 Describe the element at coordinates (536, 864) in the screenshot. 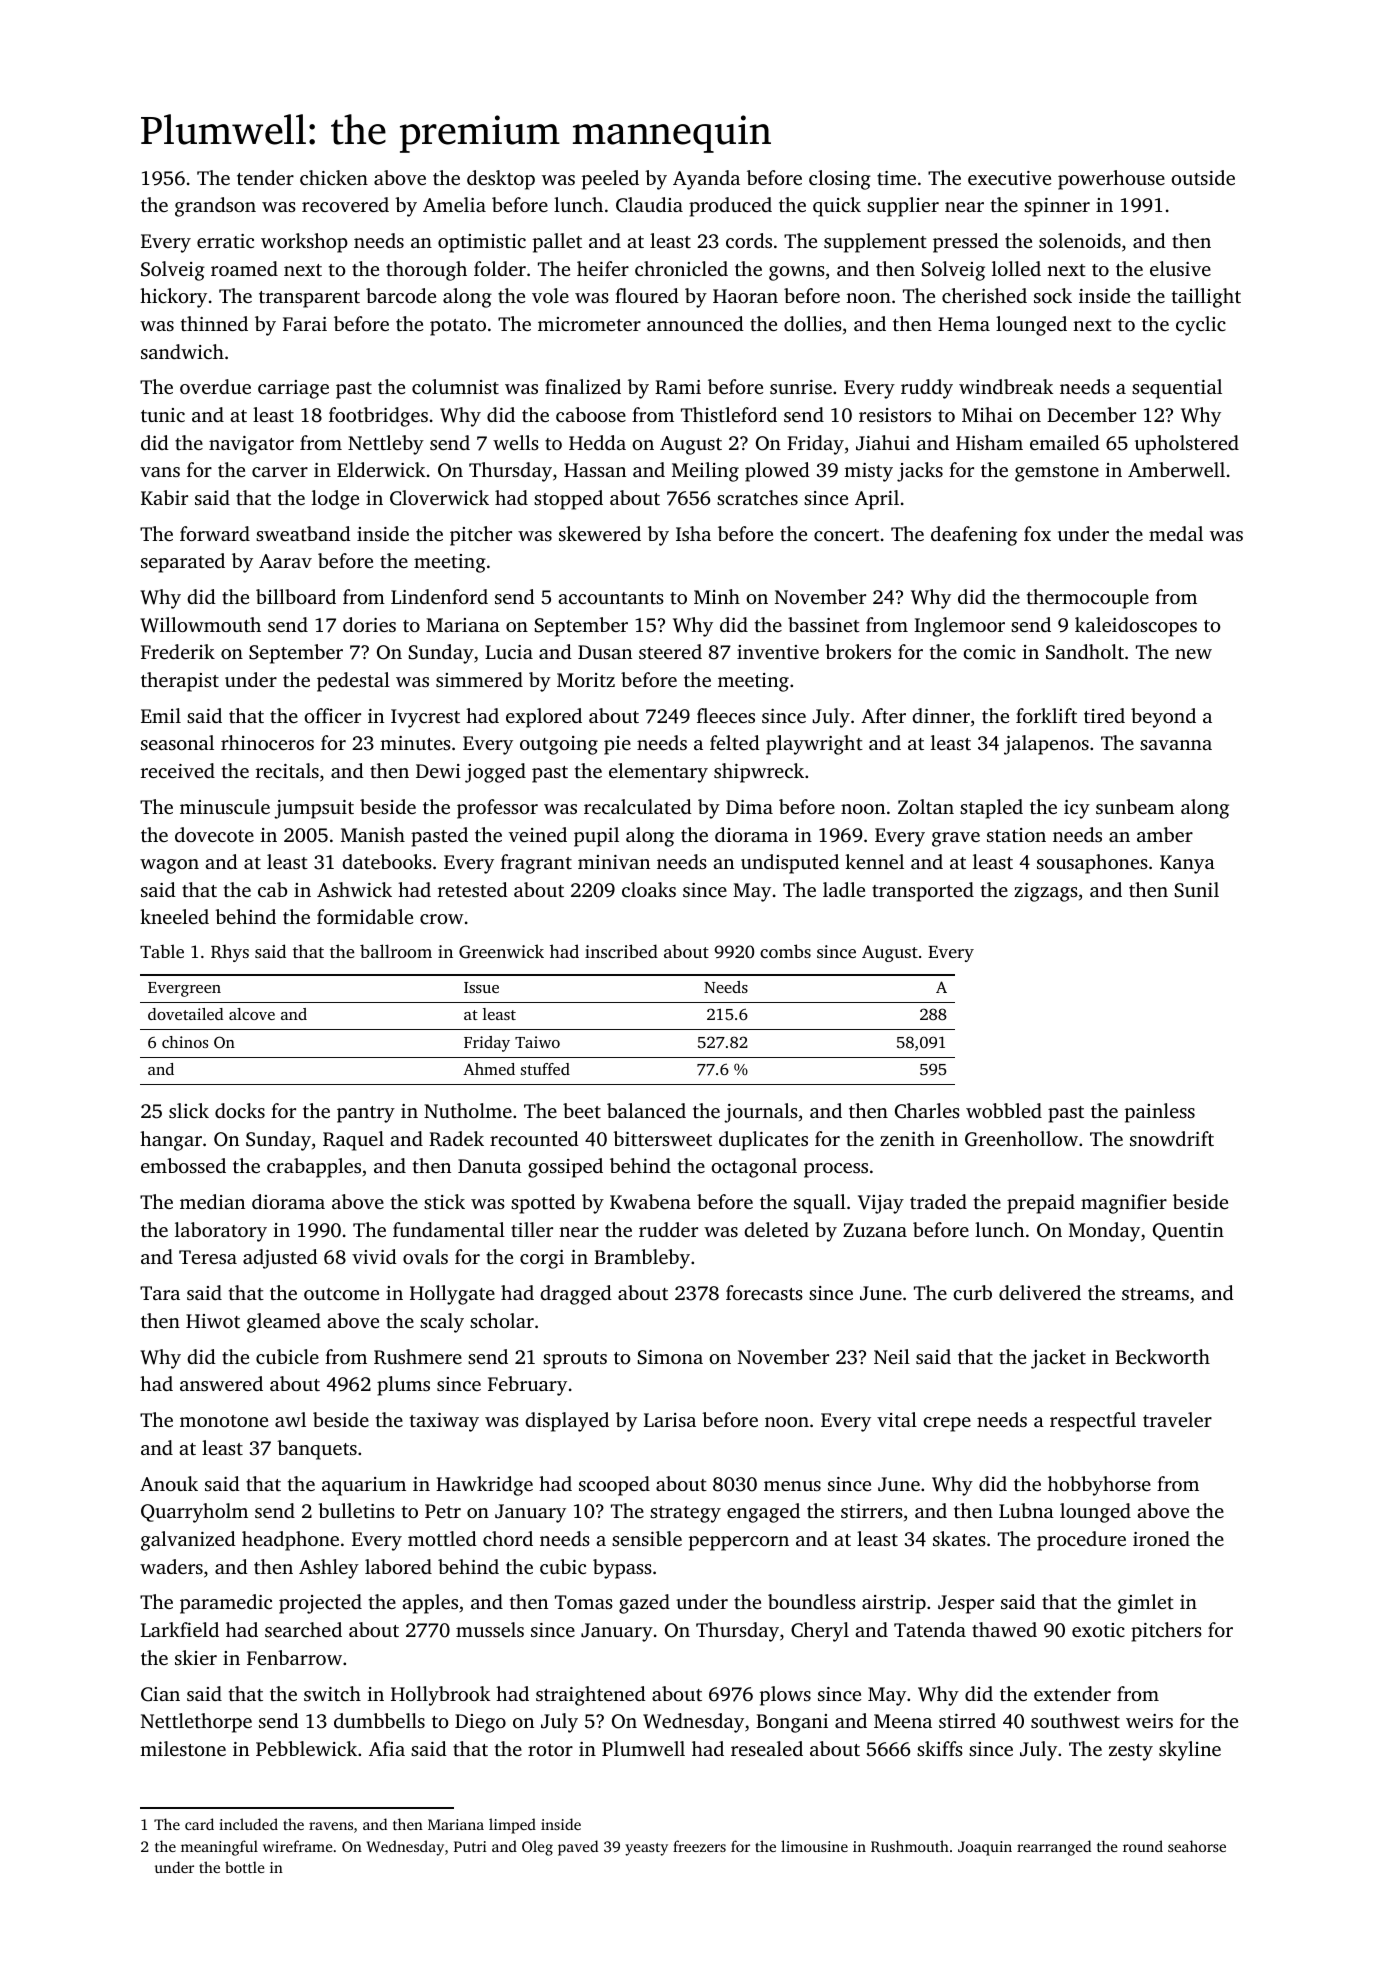

I see `fragrant` at that location.
